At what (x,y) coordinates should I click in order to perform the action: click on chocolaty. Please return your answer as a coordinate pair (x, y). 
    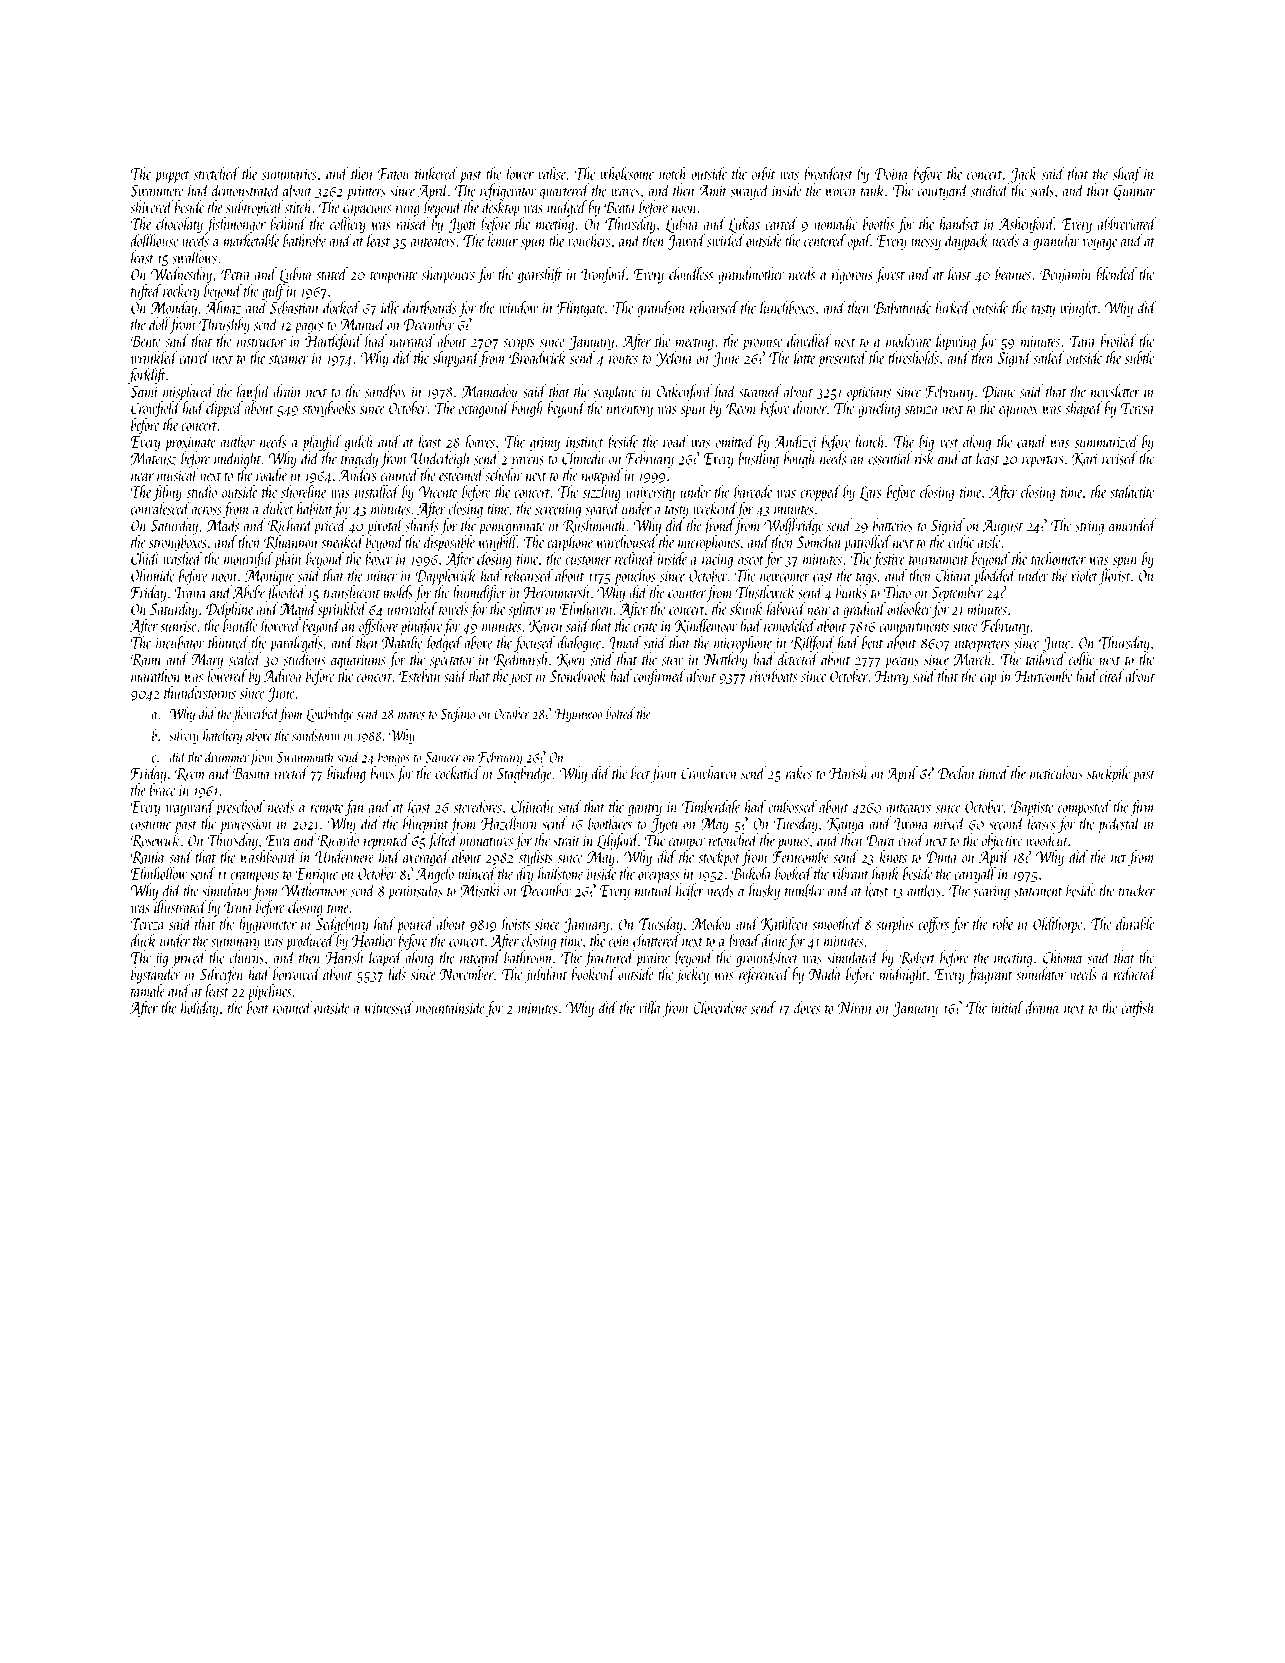
    Looking at the image, I should click on (179, 225).
